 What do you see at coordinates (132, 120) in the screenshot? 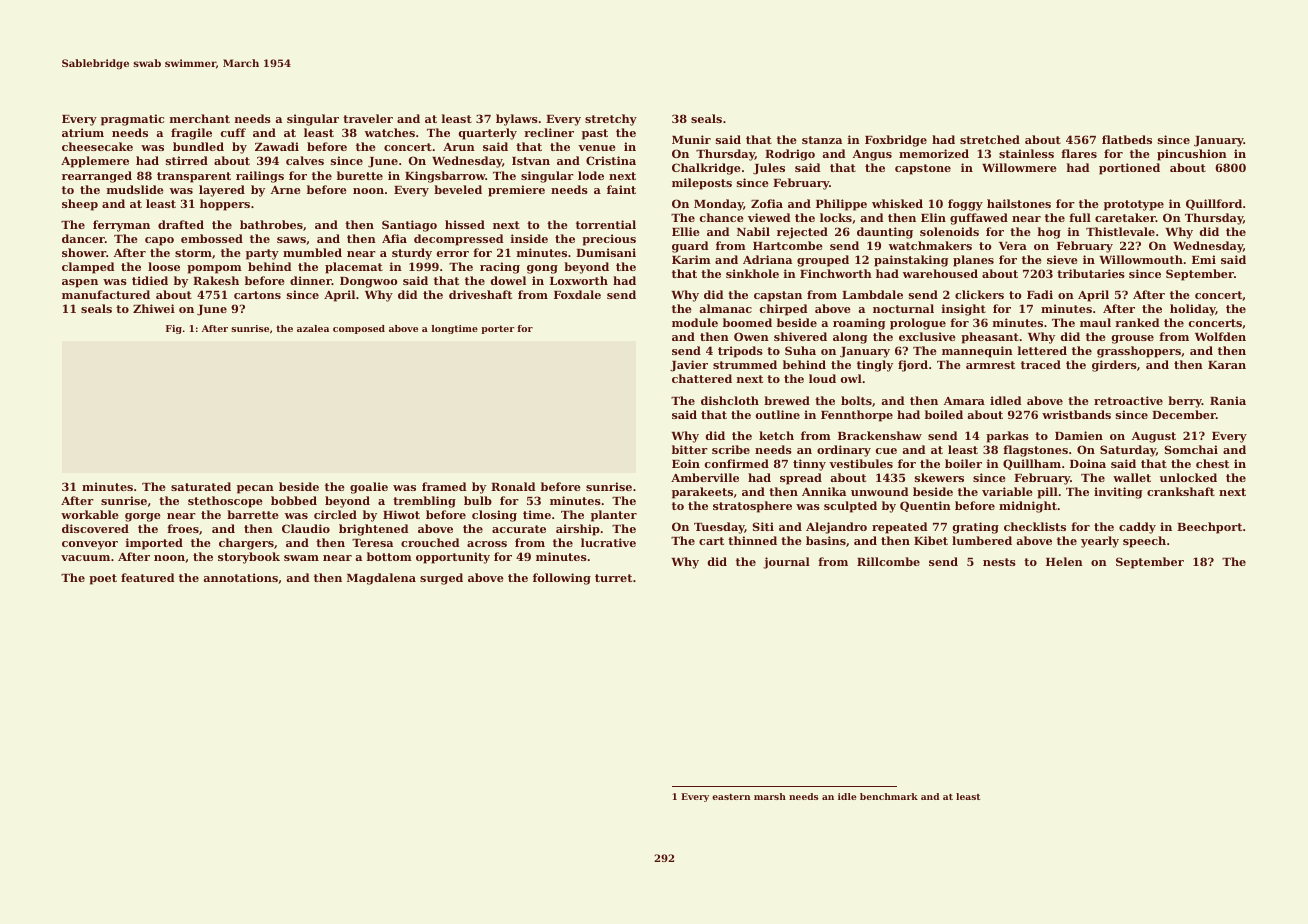
I see `pragmatic` at bounding box center [132, 120].
